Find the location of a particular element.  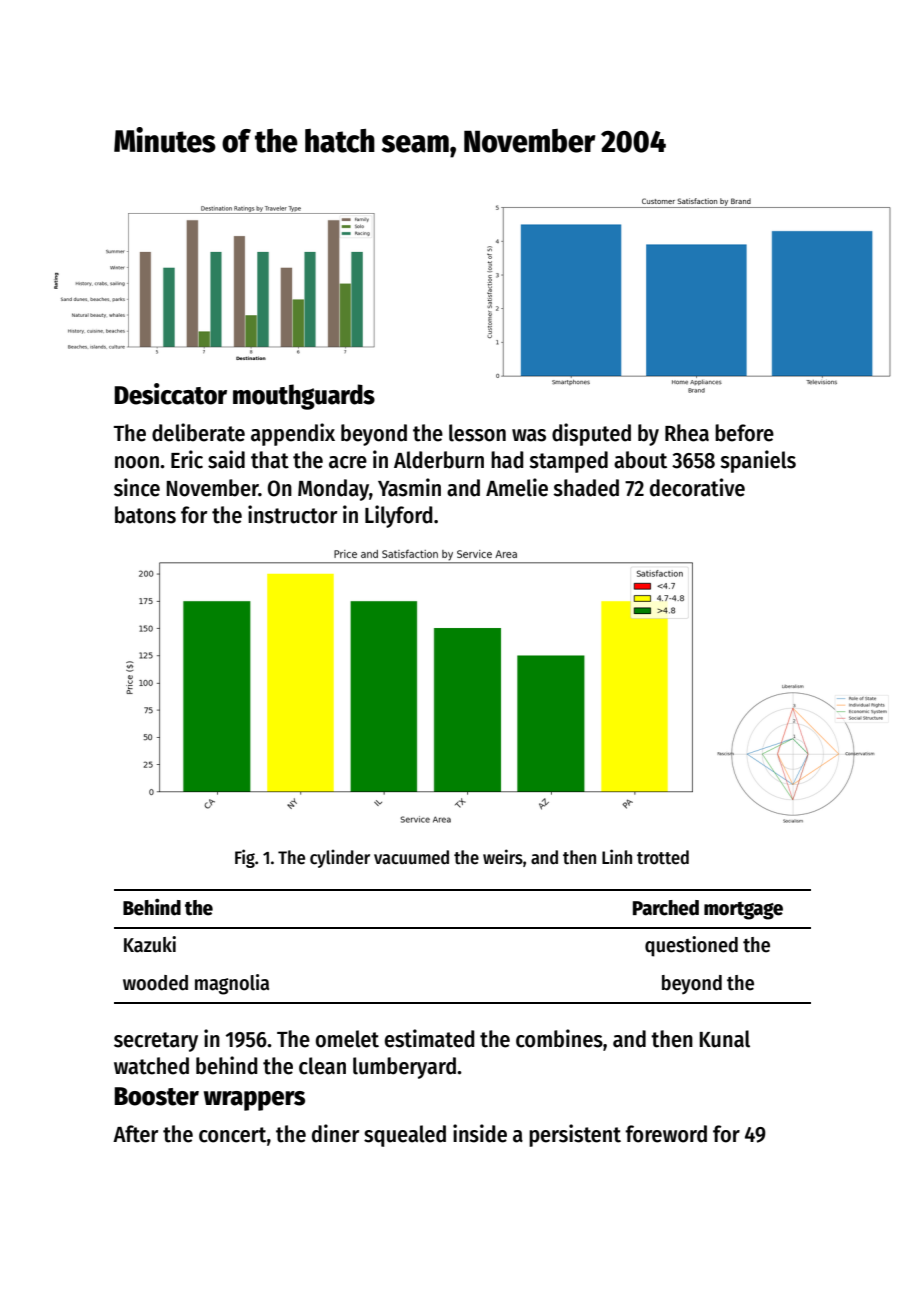

Booster is located at coordinates (156, 1096).
